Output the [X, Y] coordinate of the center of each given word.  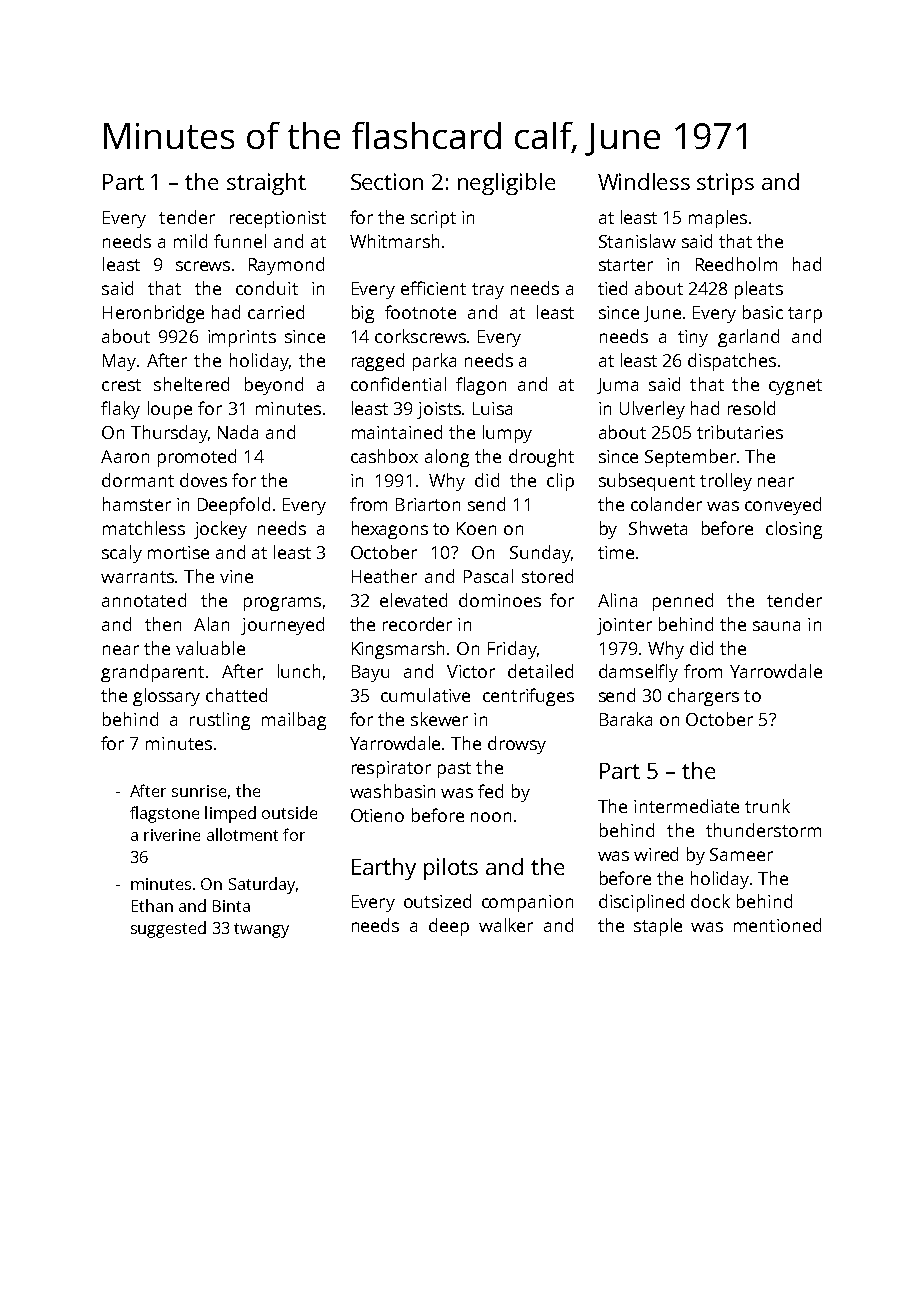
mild [190, 241]
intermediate [686, 806]
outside [289, 812]
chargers [703, 697]
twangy [261, 930]
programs [282, 604]
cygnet [795, 387]
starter [626, 265]
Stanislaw [637, 241]
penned [683, 602]
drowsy [517, 745]
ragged [378, 362]
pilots [451, 869]
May [119, 362]
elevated [413, 600]
